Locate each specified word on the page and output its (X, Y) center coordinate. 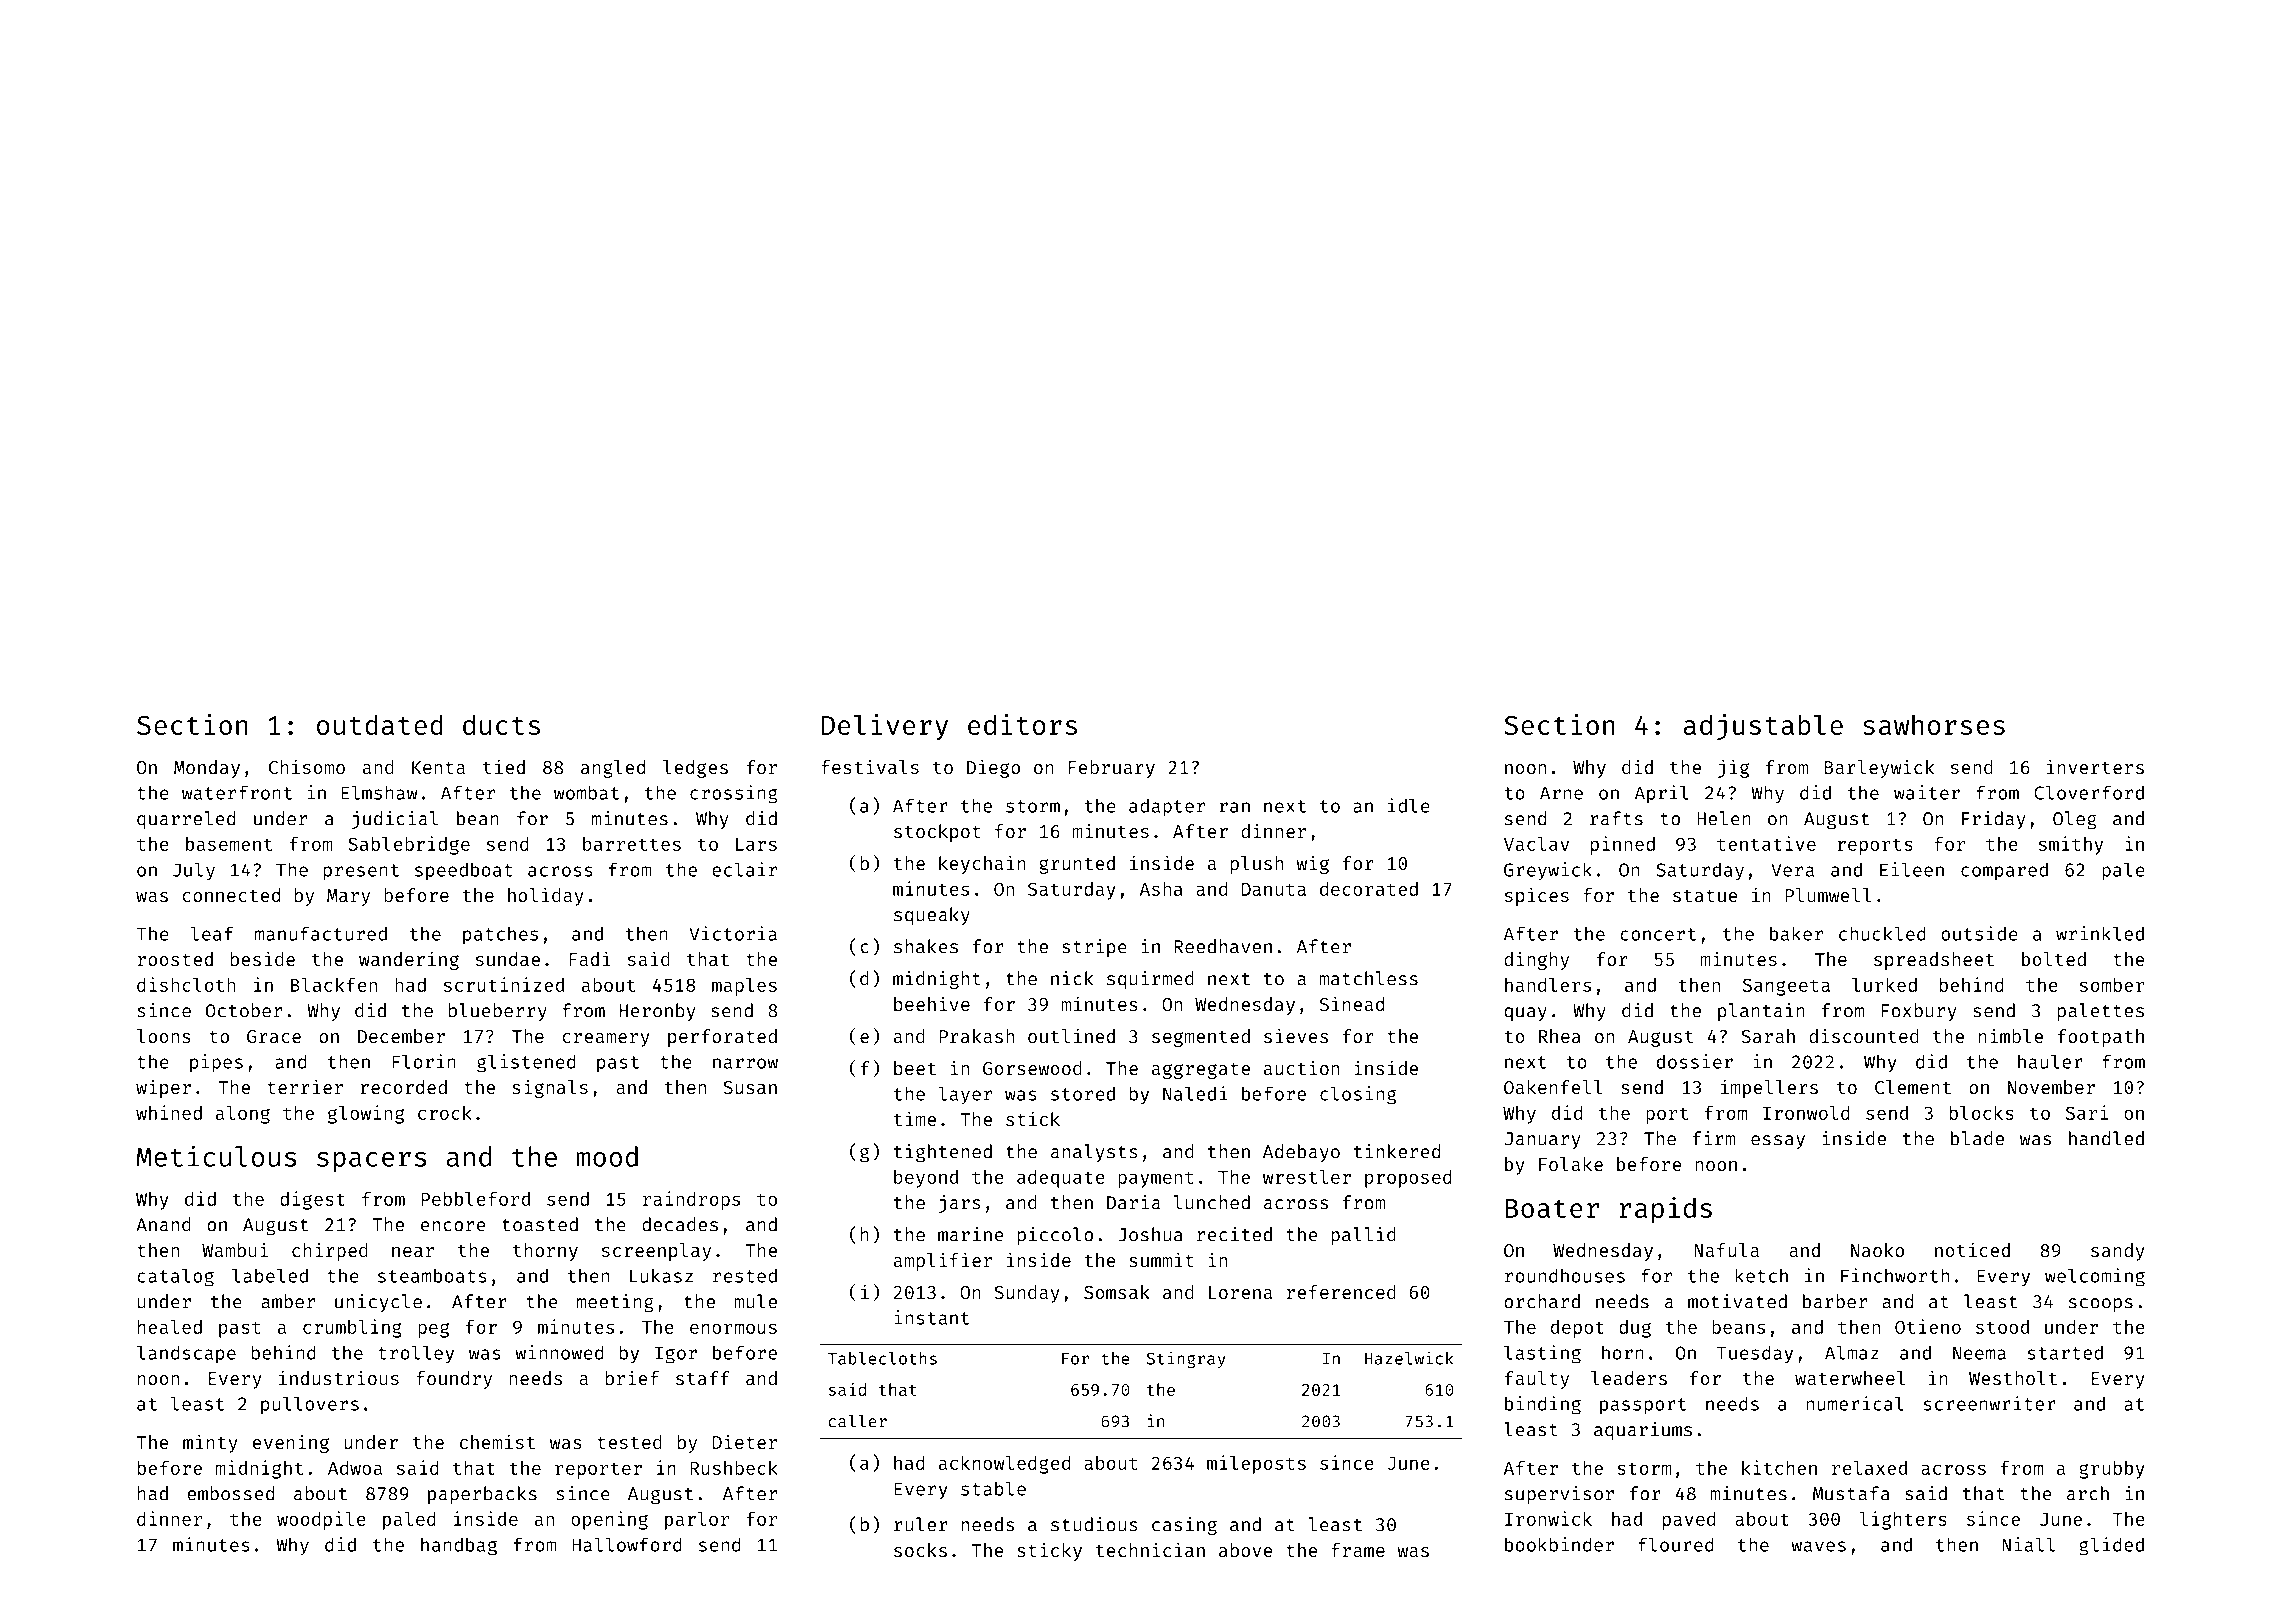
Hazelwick (1409, 1358)
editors (1022, 724)
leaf (211, 933)
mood (607, 1156)
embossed (230, 1493)
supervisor (1559, 1495)
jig (1733, 768)
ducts (501, 724)
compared (2004, 871)
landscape (186, 1354)
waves (1818, 1546)
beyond (926, 1179)
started (2065, 1352)
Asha (1161, 889)
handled (2106, 1138)
